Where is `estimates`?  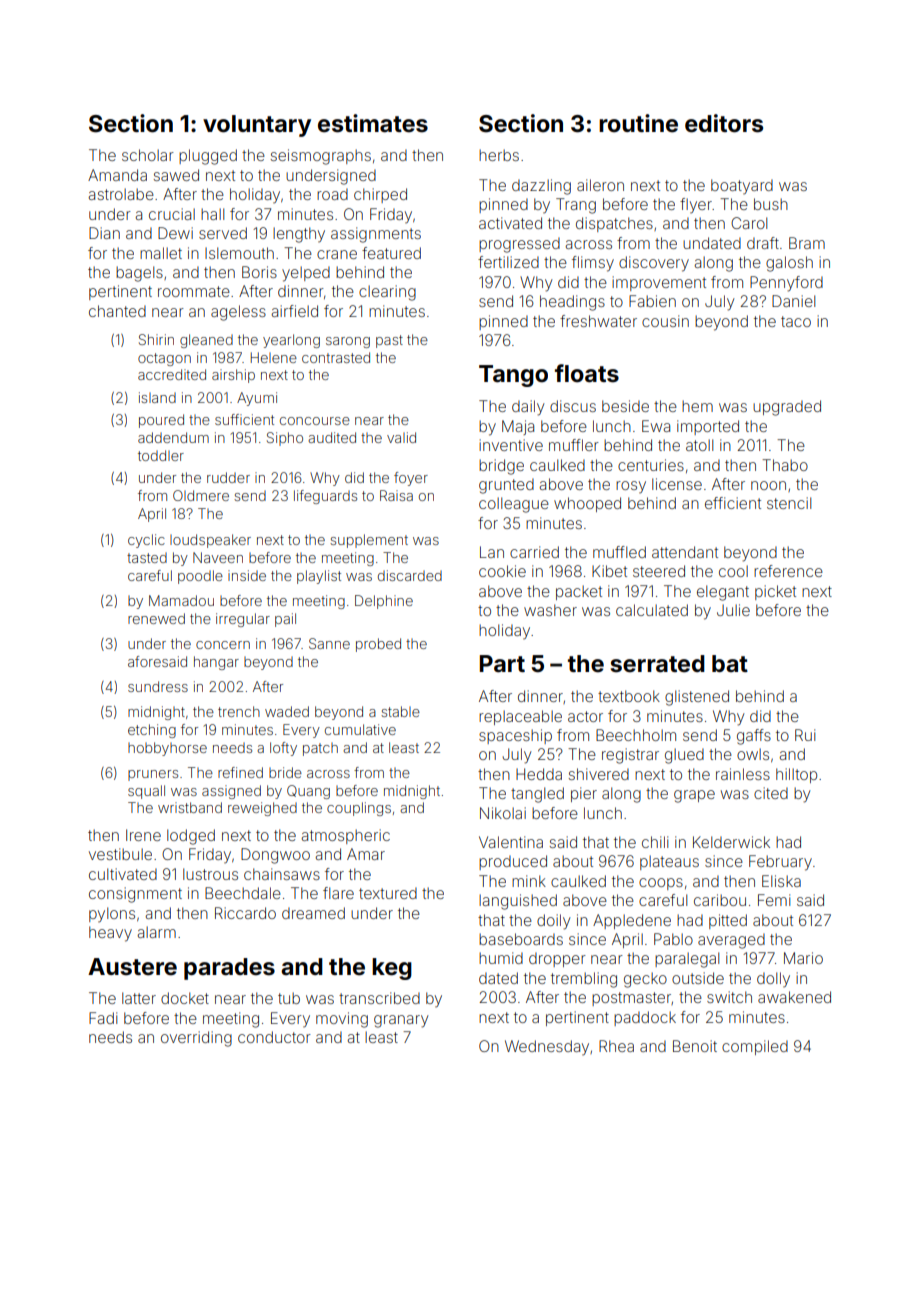
estimates is located at coordinates (373, 123).
